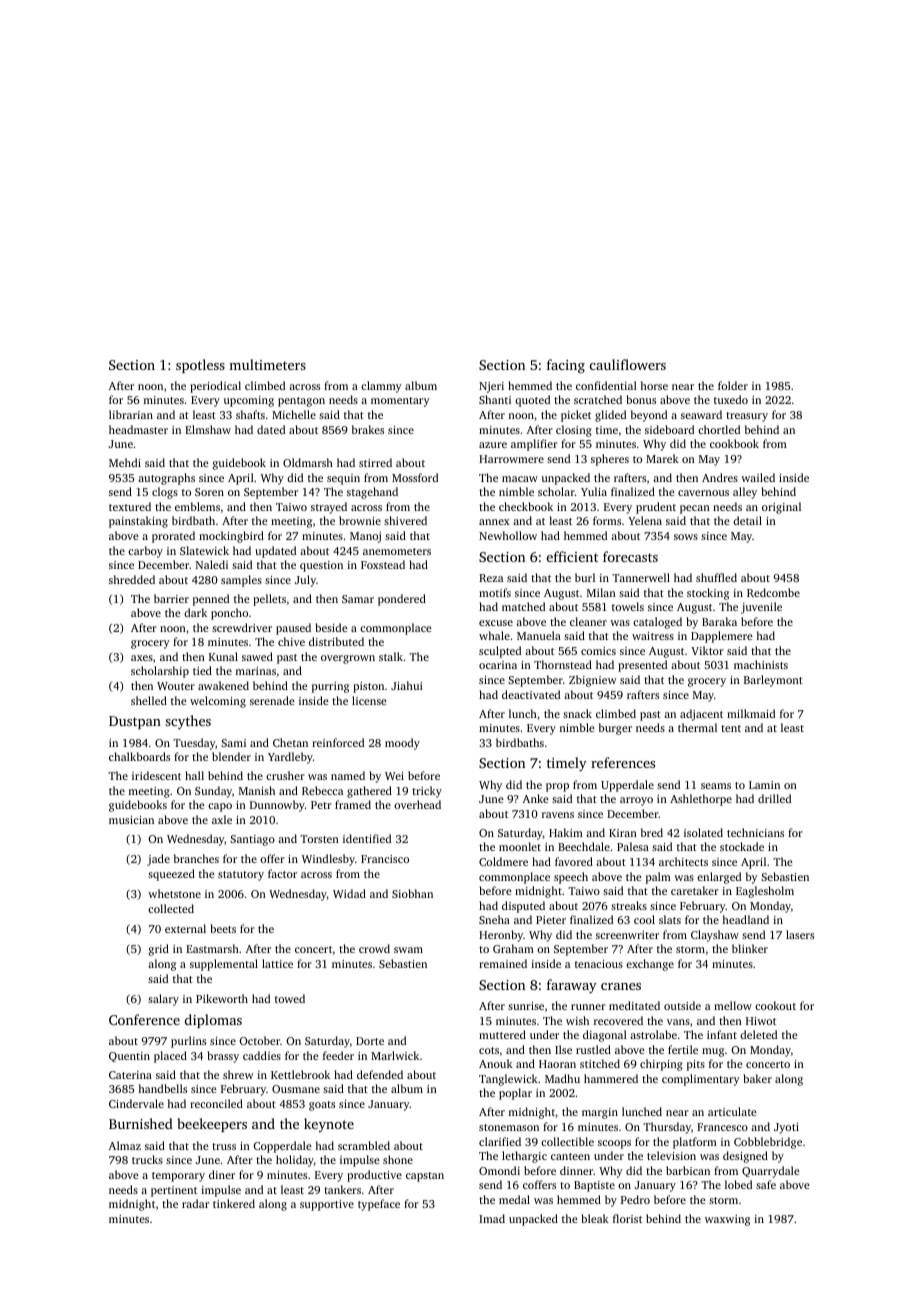 The width and height of the image is (924, 1308). Describe the element at coordinates (241, 876) in the image. I see `statutory` at that location.
